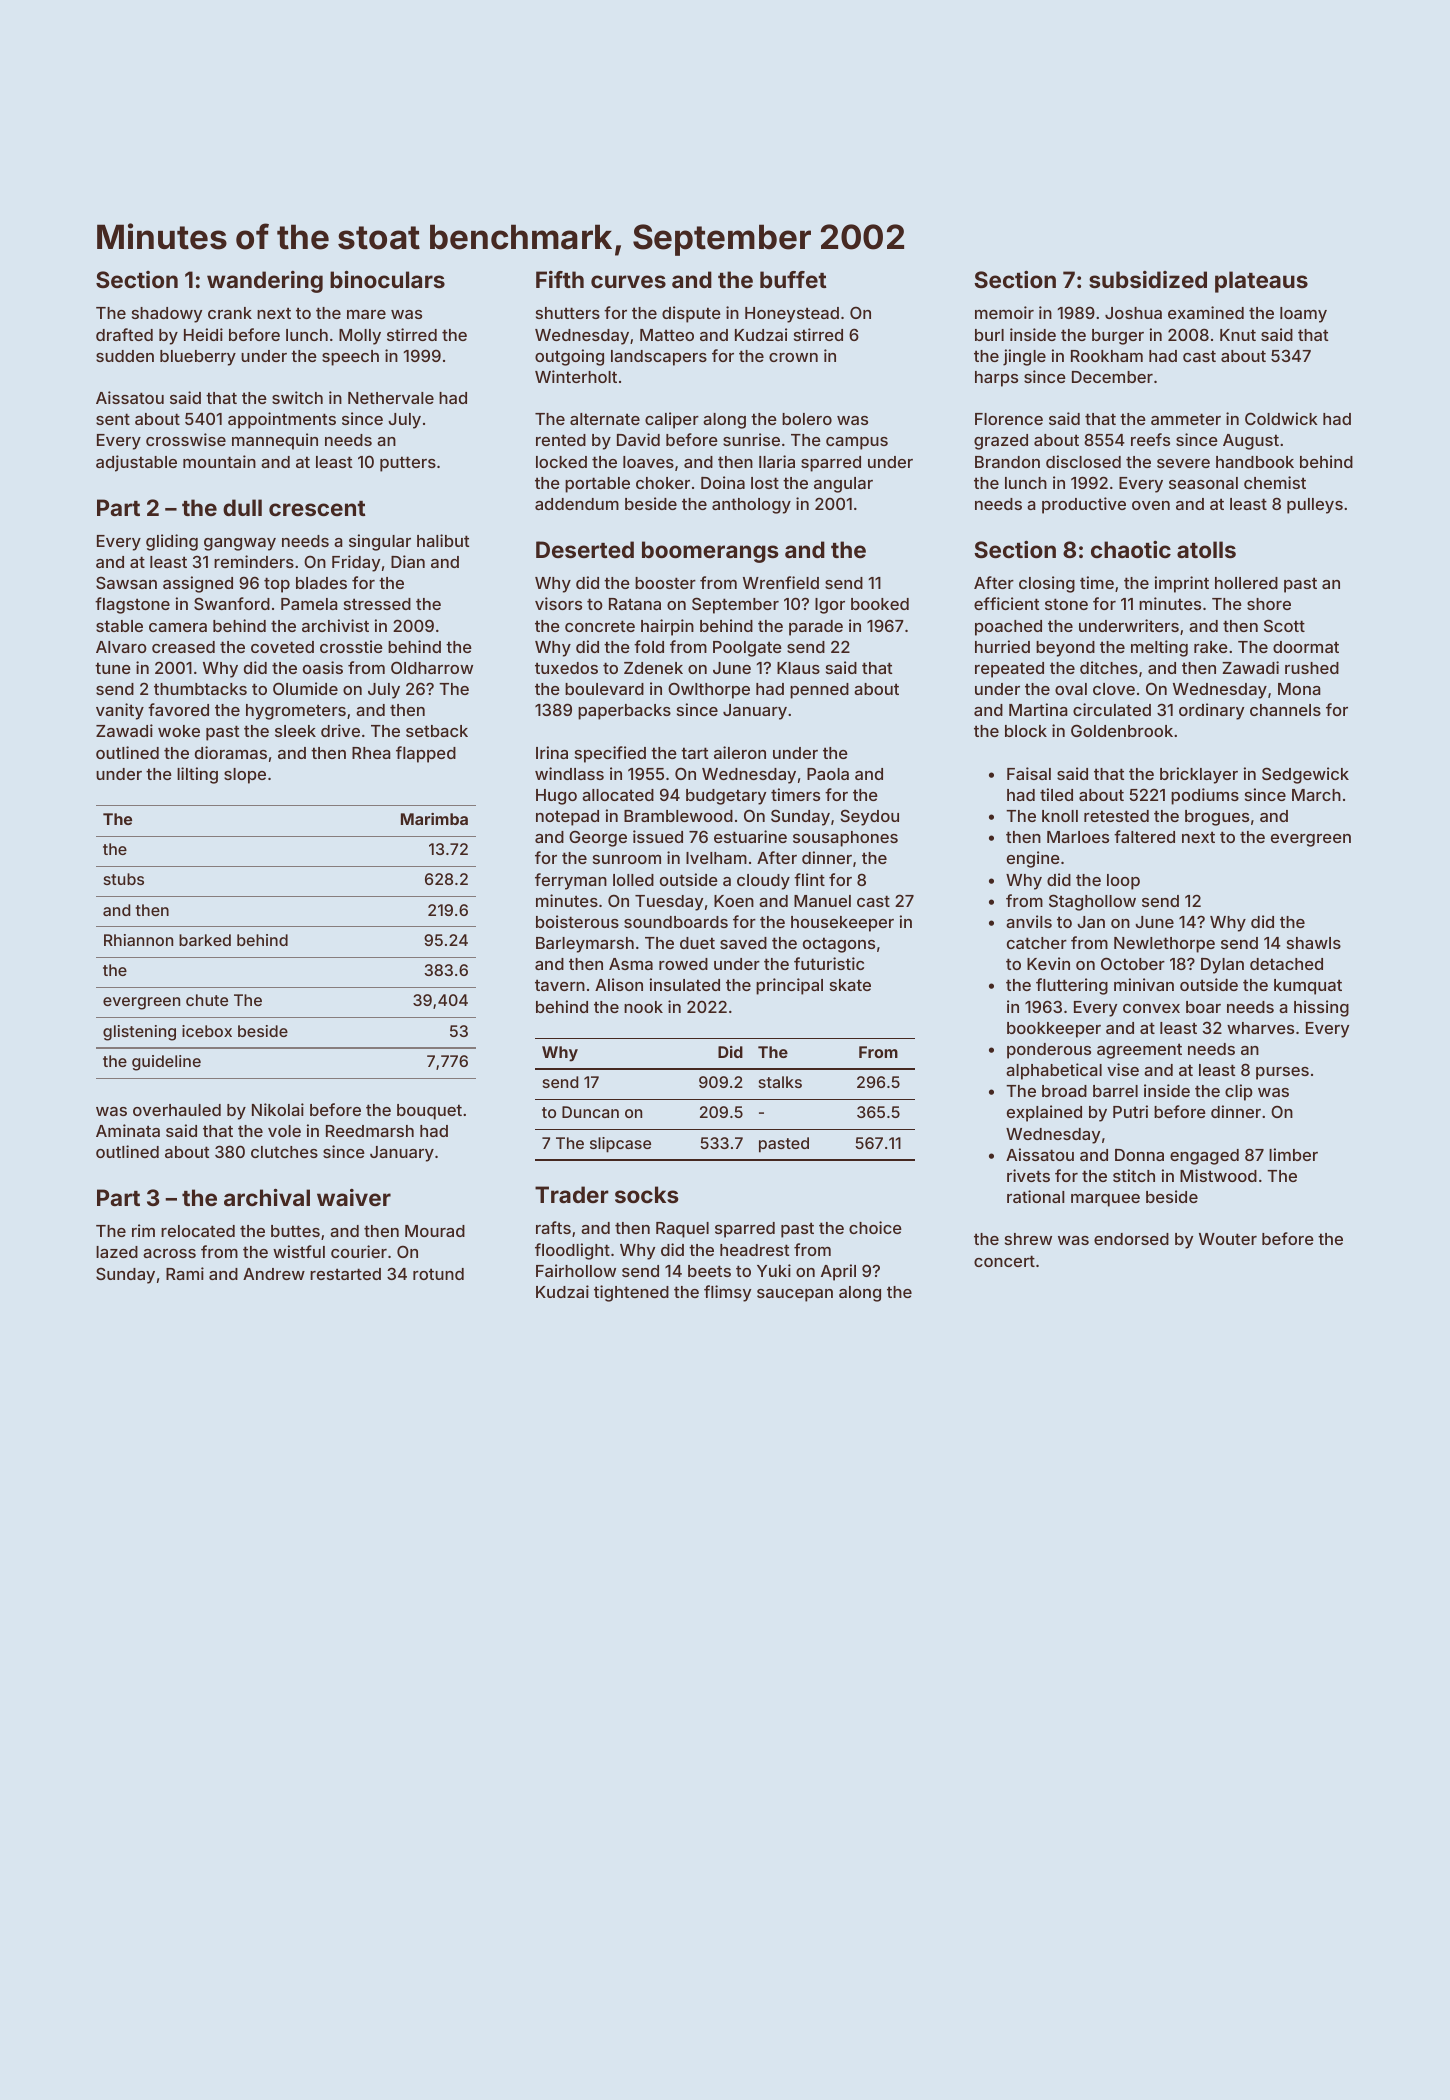 This page has height=2100, width=1450. Describe the element at coordinates (1261, 282) in the page. I see `plateaus` at that location.
